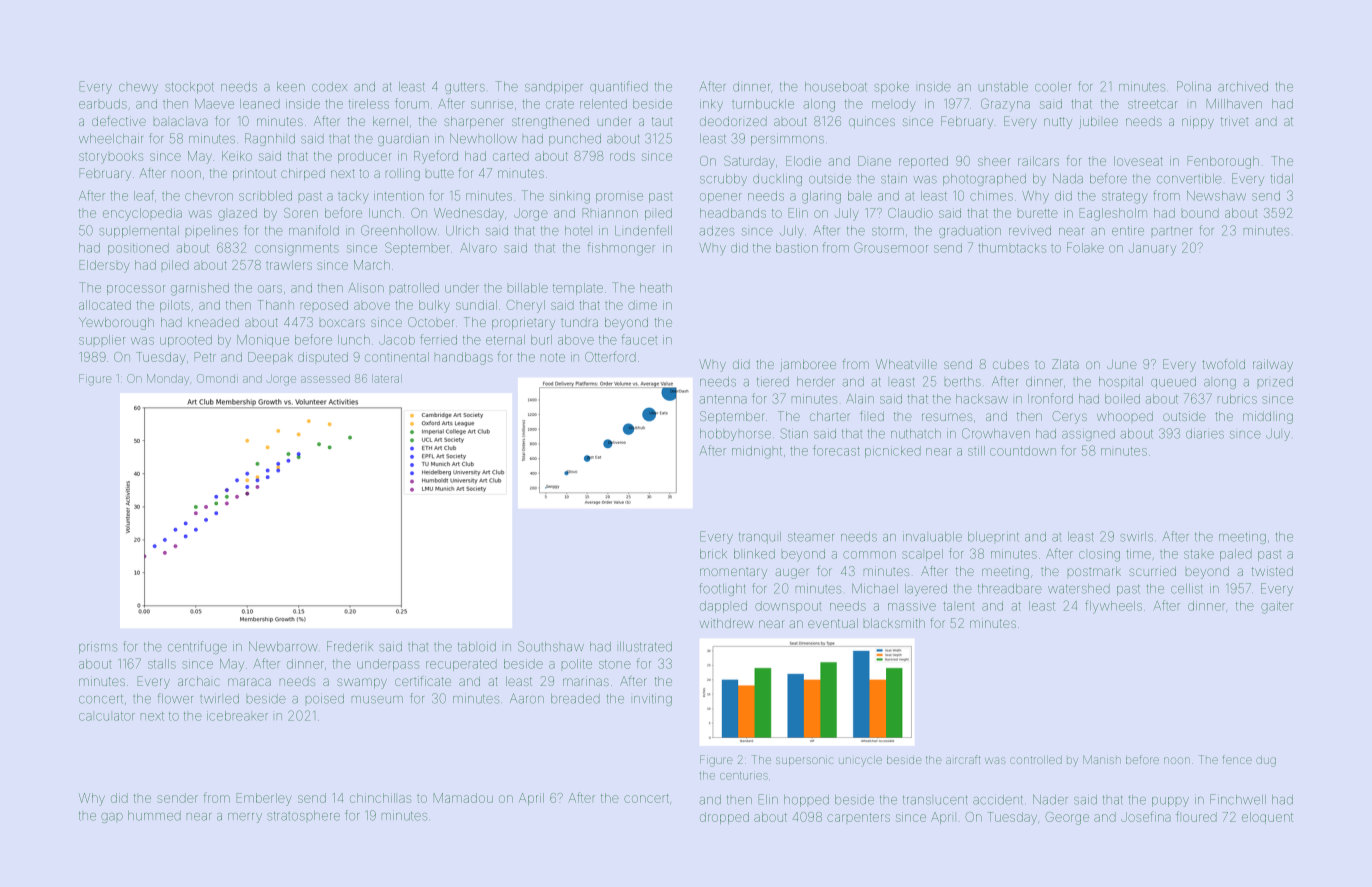 The image size is (1372, 887). I want to click on gaiter, so click(1277, 608).
